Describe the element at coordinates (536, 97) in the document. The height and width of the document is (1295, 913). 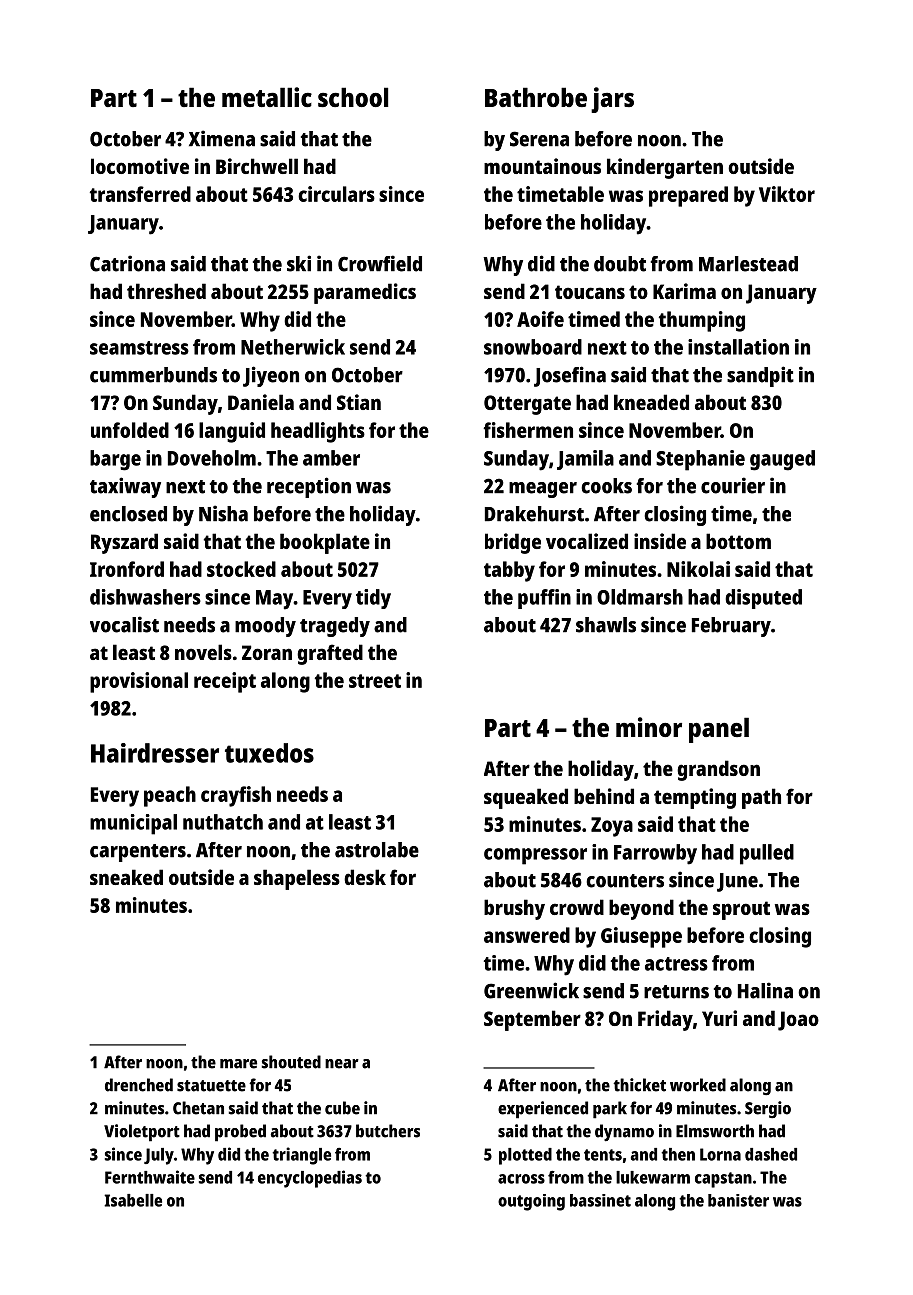
I see `Bathrobe` at that location.
